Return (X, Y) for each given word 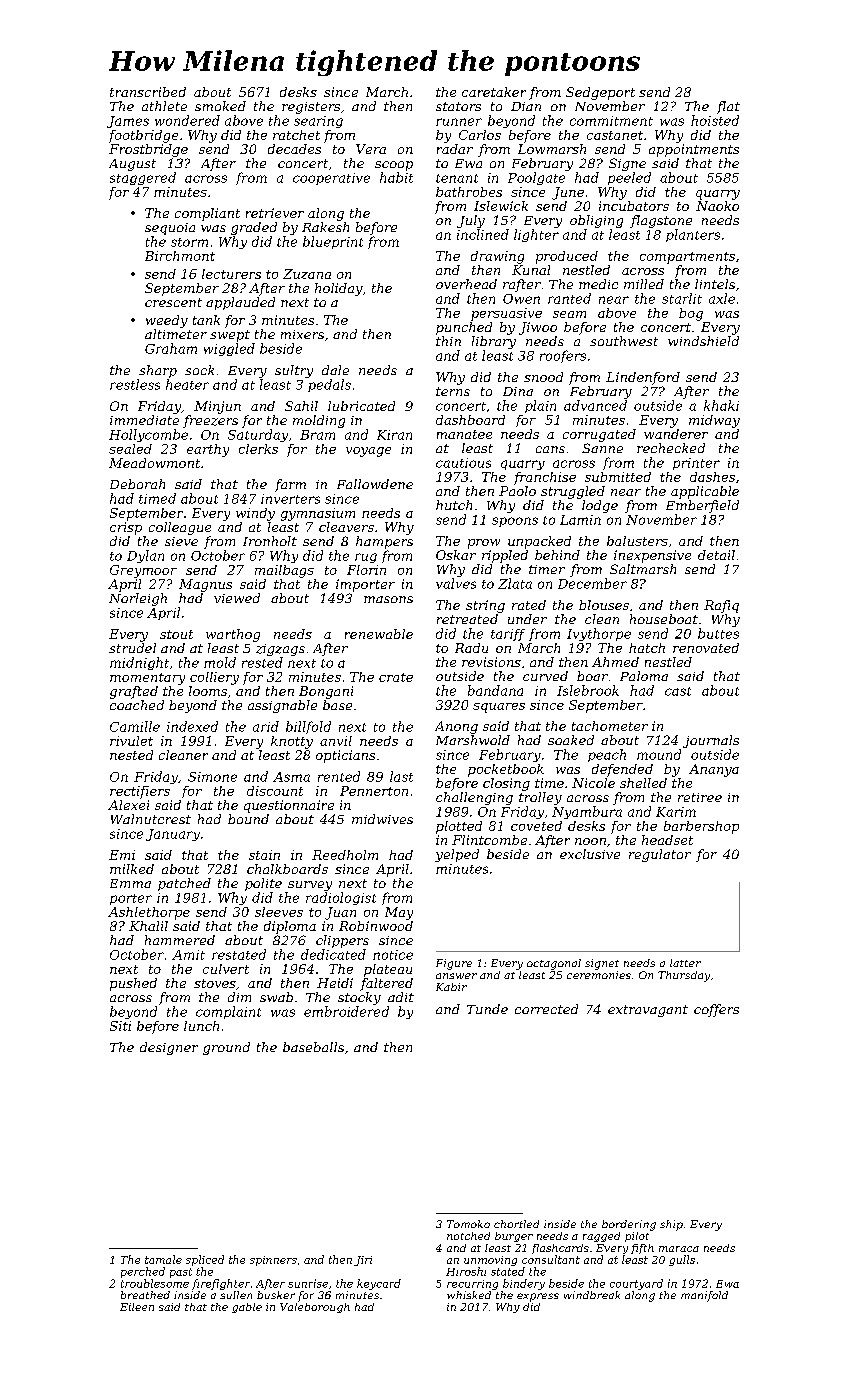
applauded (240, 303)
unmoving (490, 1261)
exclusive (590, 854)
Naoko (717, 206)
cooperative (331, 179)
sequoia (170, 229)
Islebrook (588, 690)
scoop (394, 166)
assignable (282, 706)
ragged (601, 1237)
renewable (379, 634)
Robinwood (376, 926)
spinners (273, 1261)
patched (184, 884)
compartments (687, 258)
